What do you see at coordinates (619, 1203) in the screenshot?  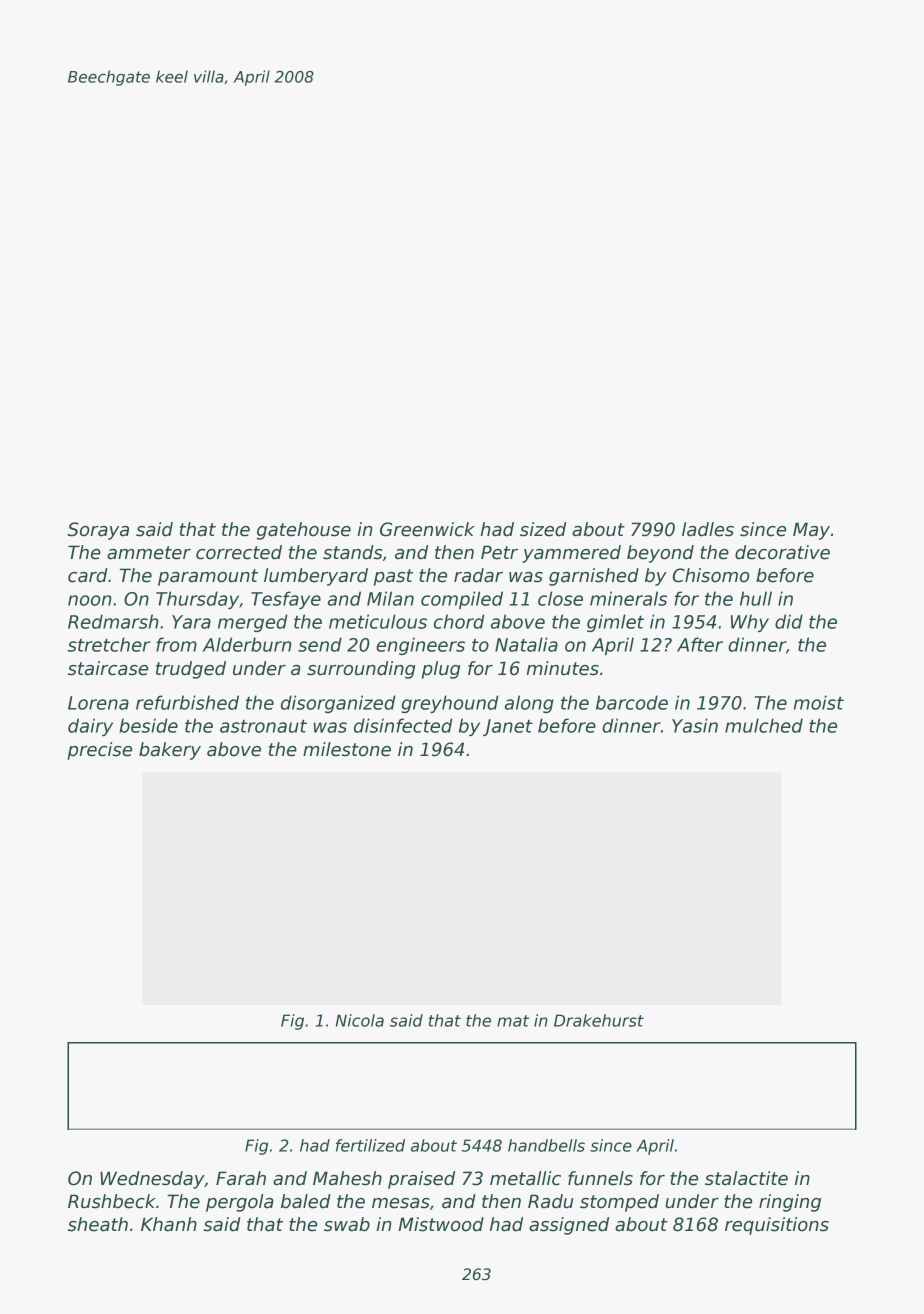 I see `stomped` at bounding box center [619, 1203].
